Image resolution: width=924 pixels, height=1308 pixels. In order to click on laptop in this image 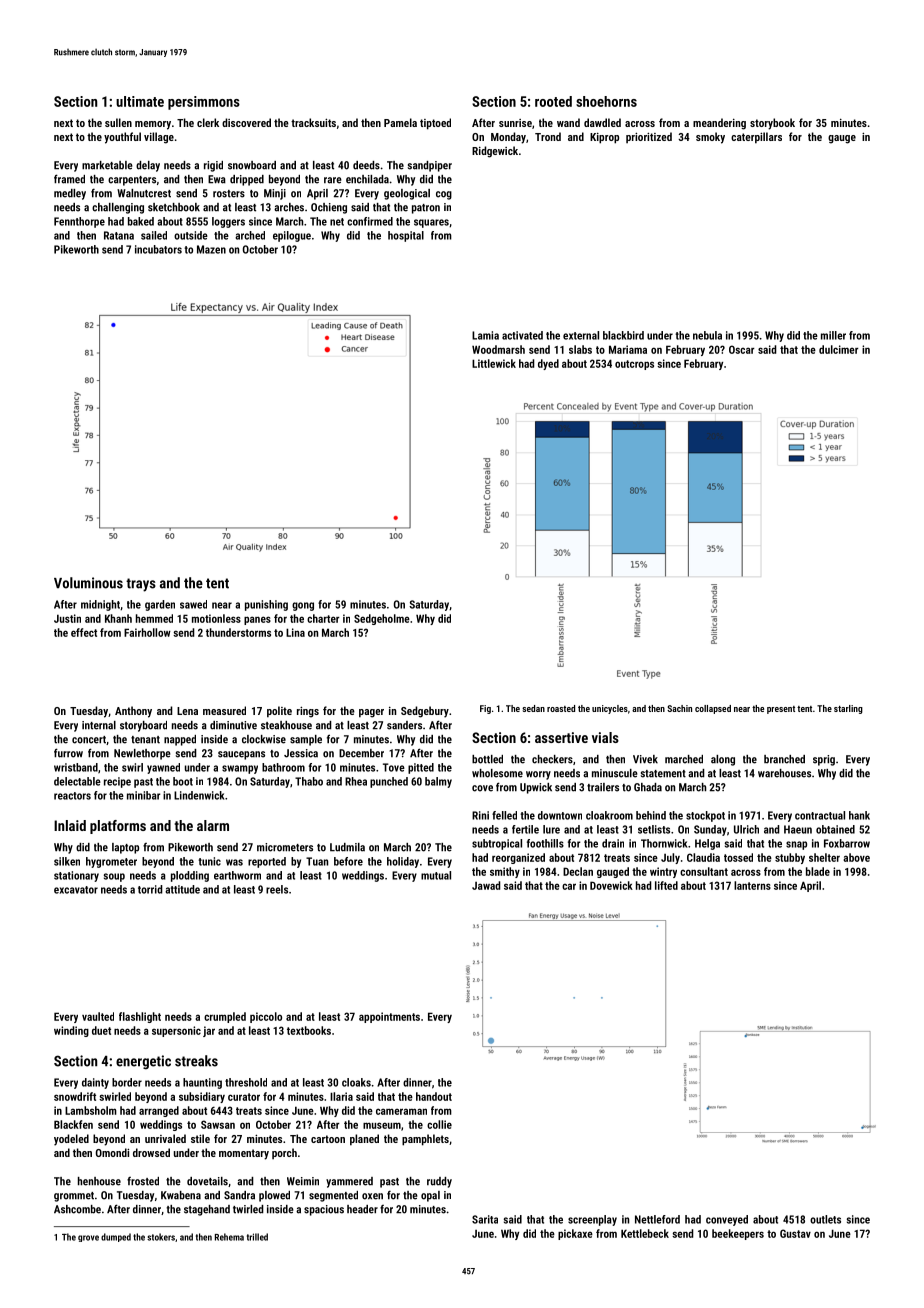, I will do `click(125, 848)`.
